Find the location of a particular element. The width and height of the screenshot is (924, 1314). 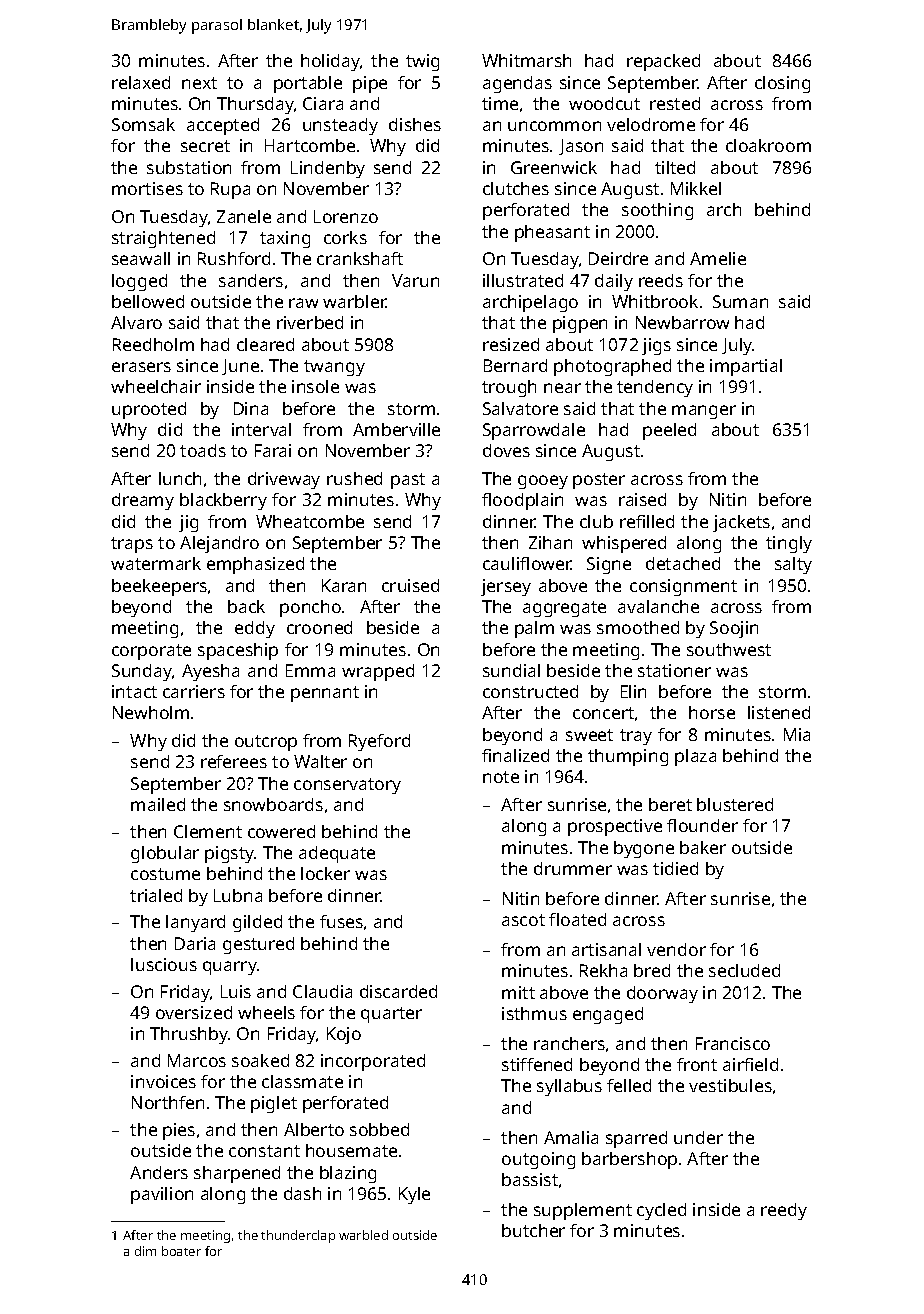

Amberville is located at coordinates (396, 429).
